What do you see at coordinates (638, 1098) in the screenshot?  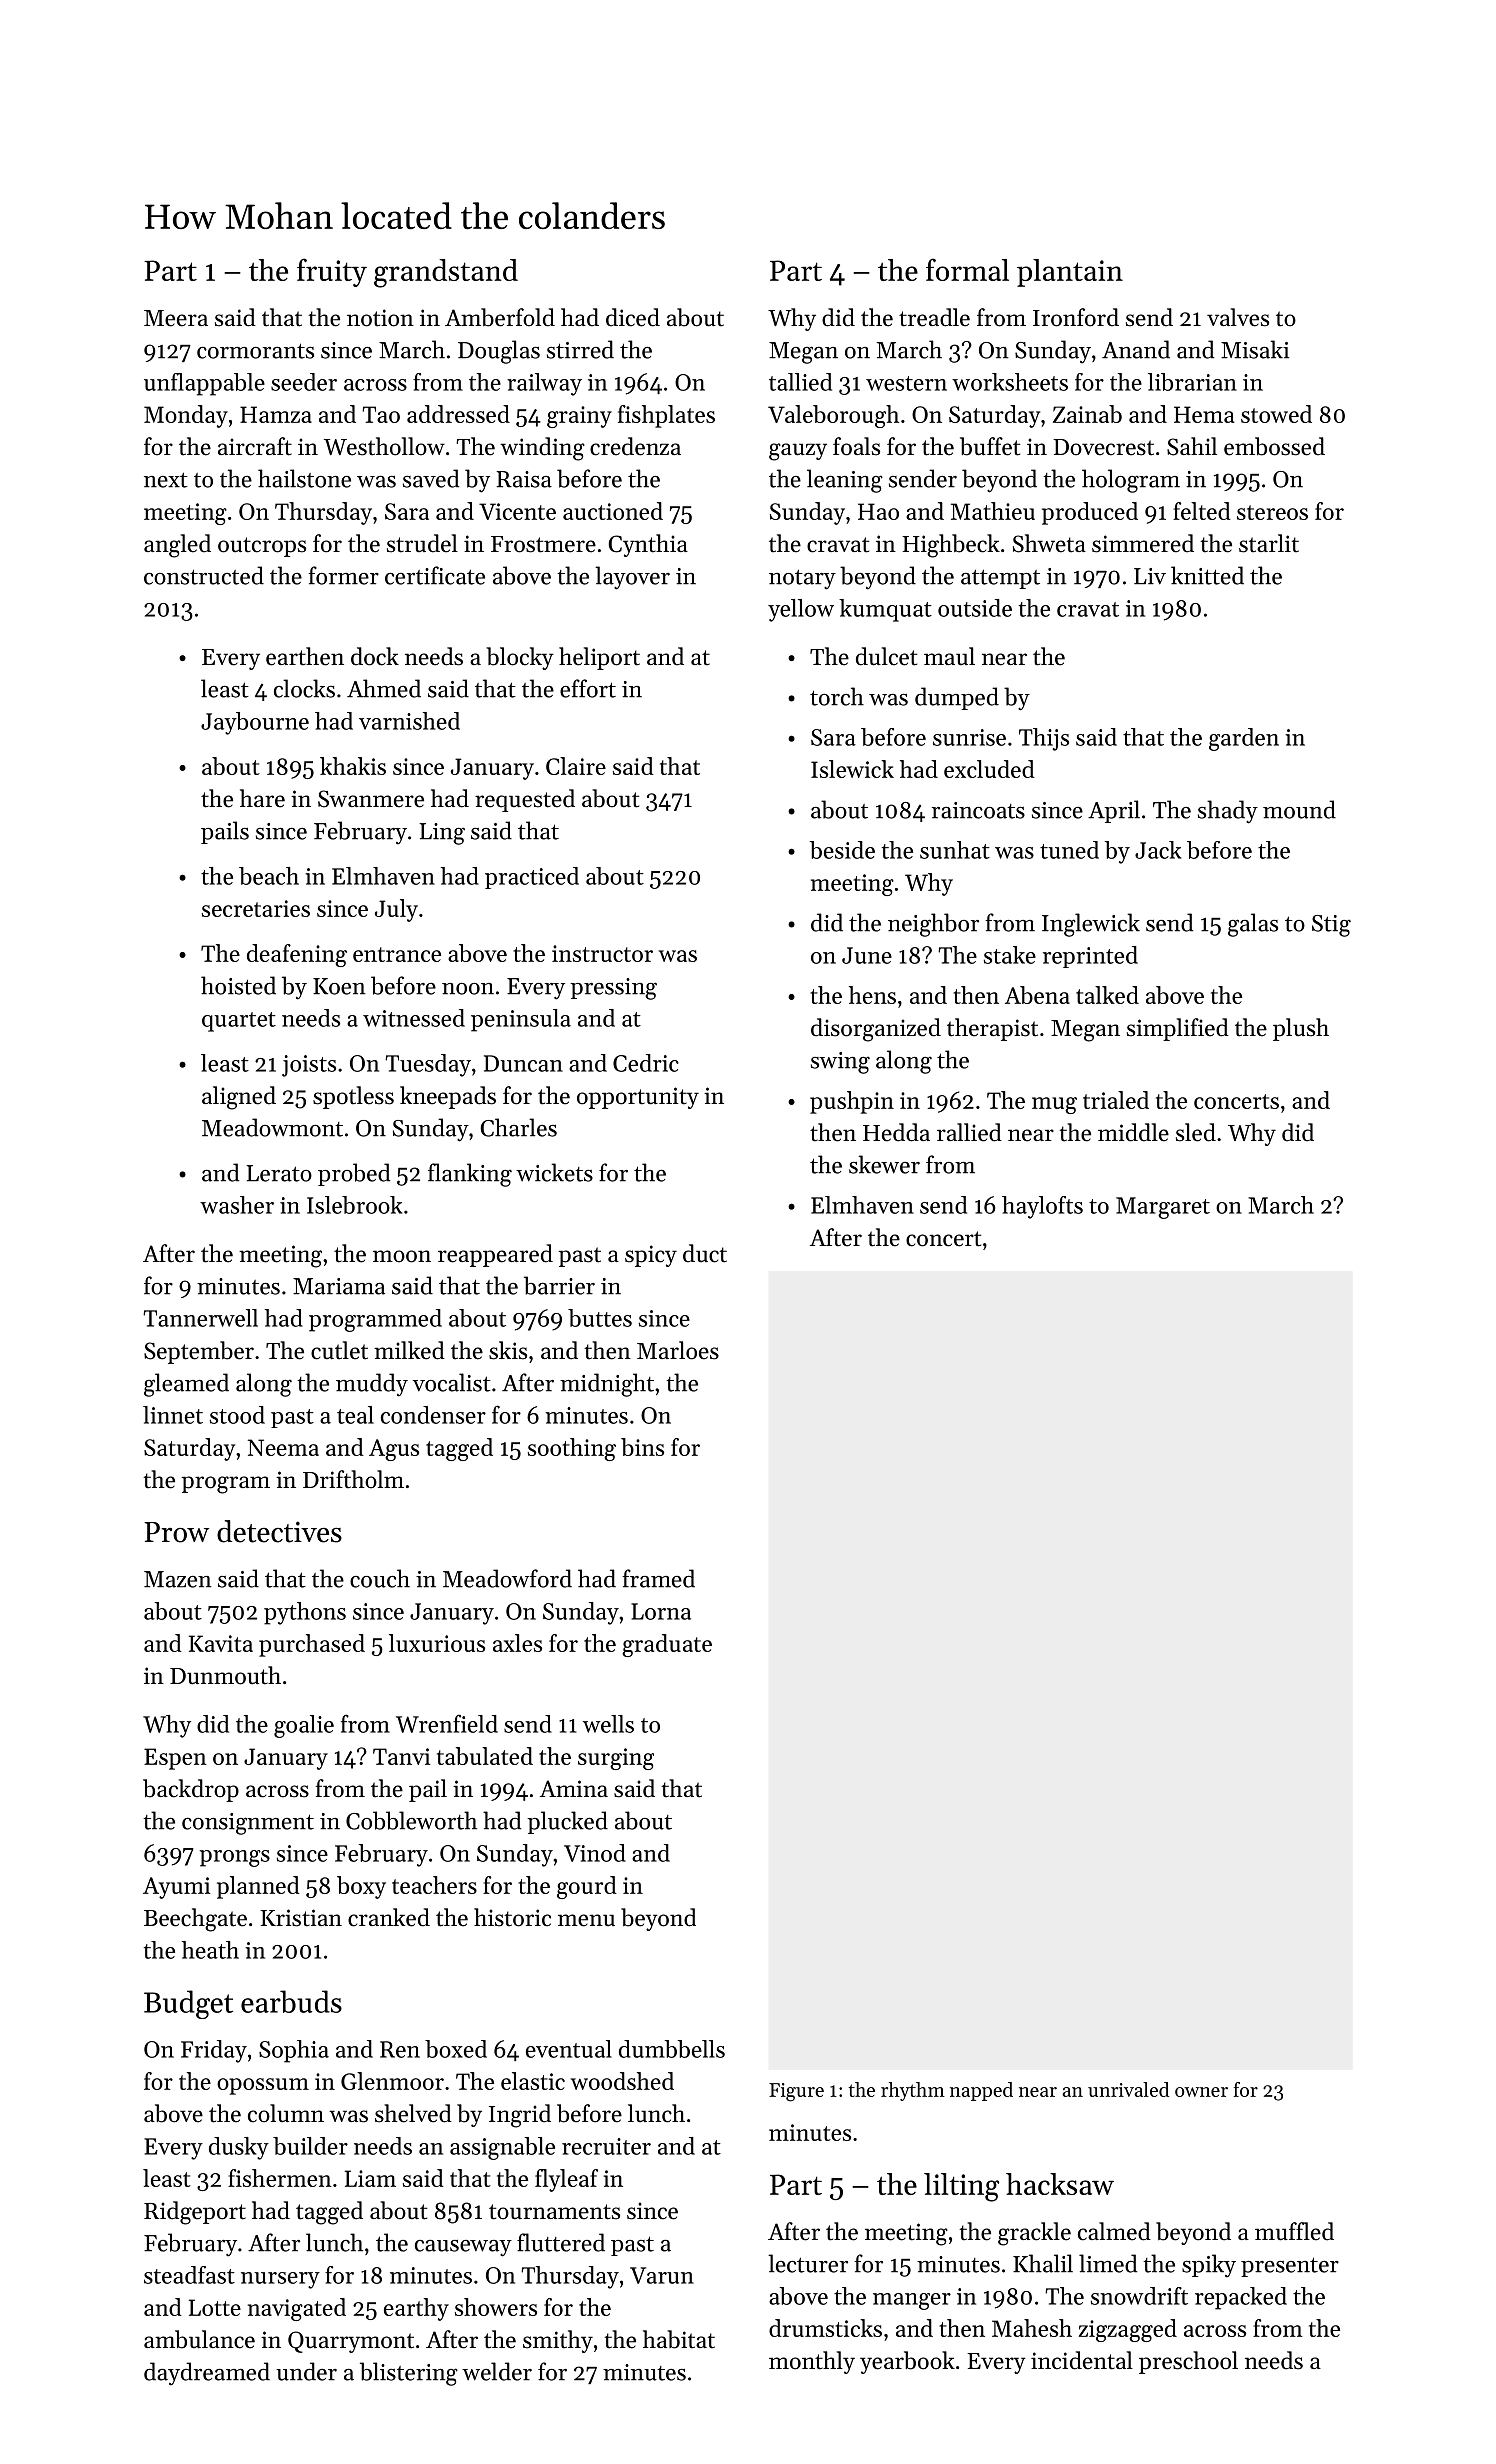 I see `opportunity` at bounding box center [638, 1098].
